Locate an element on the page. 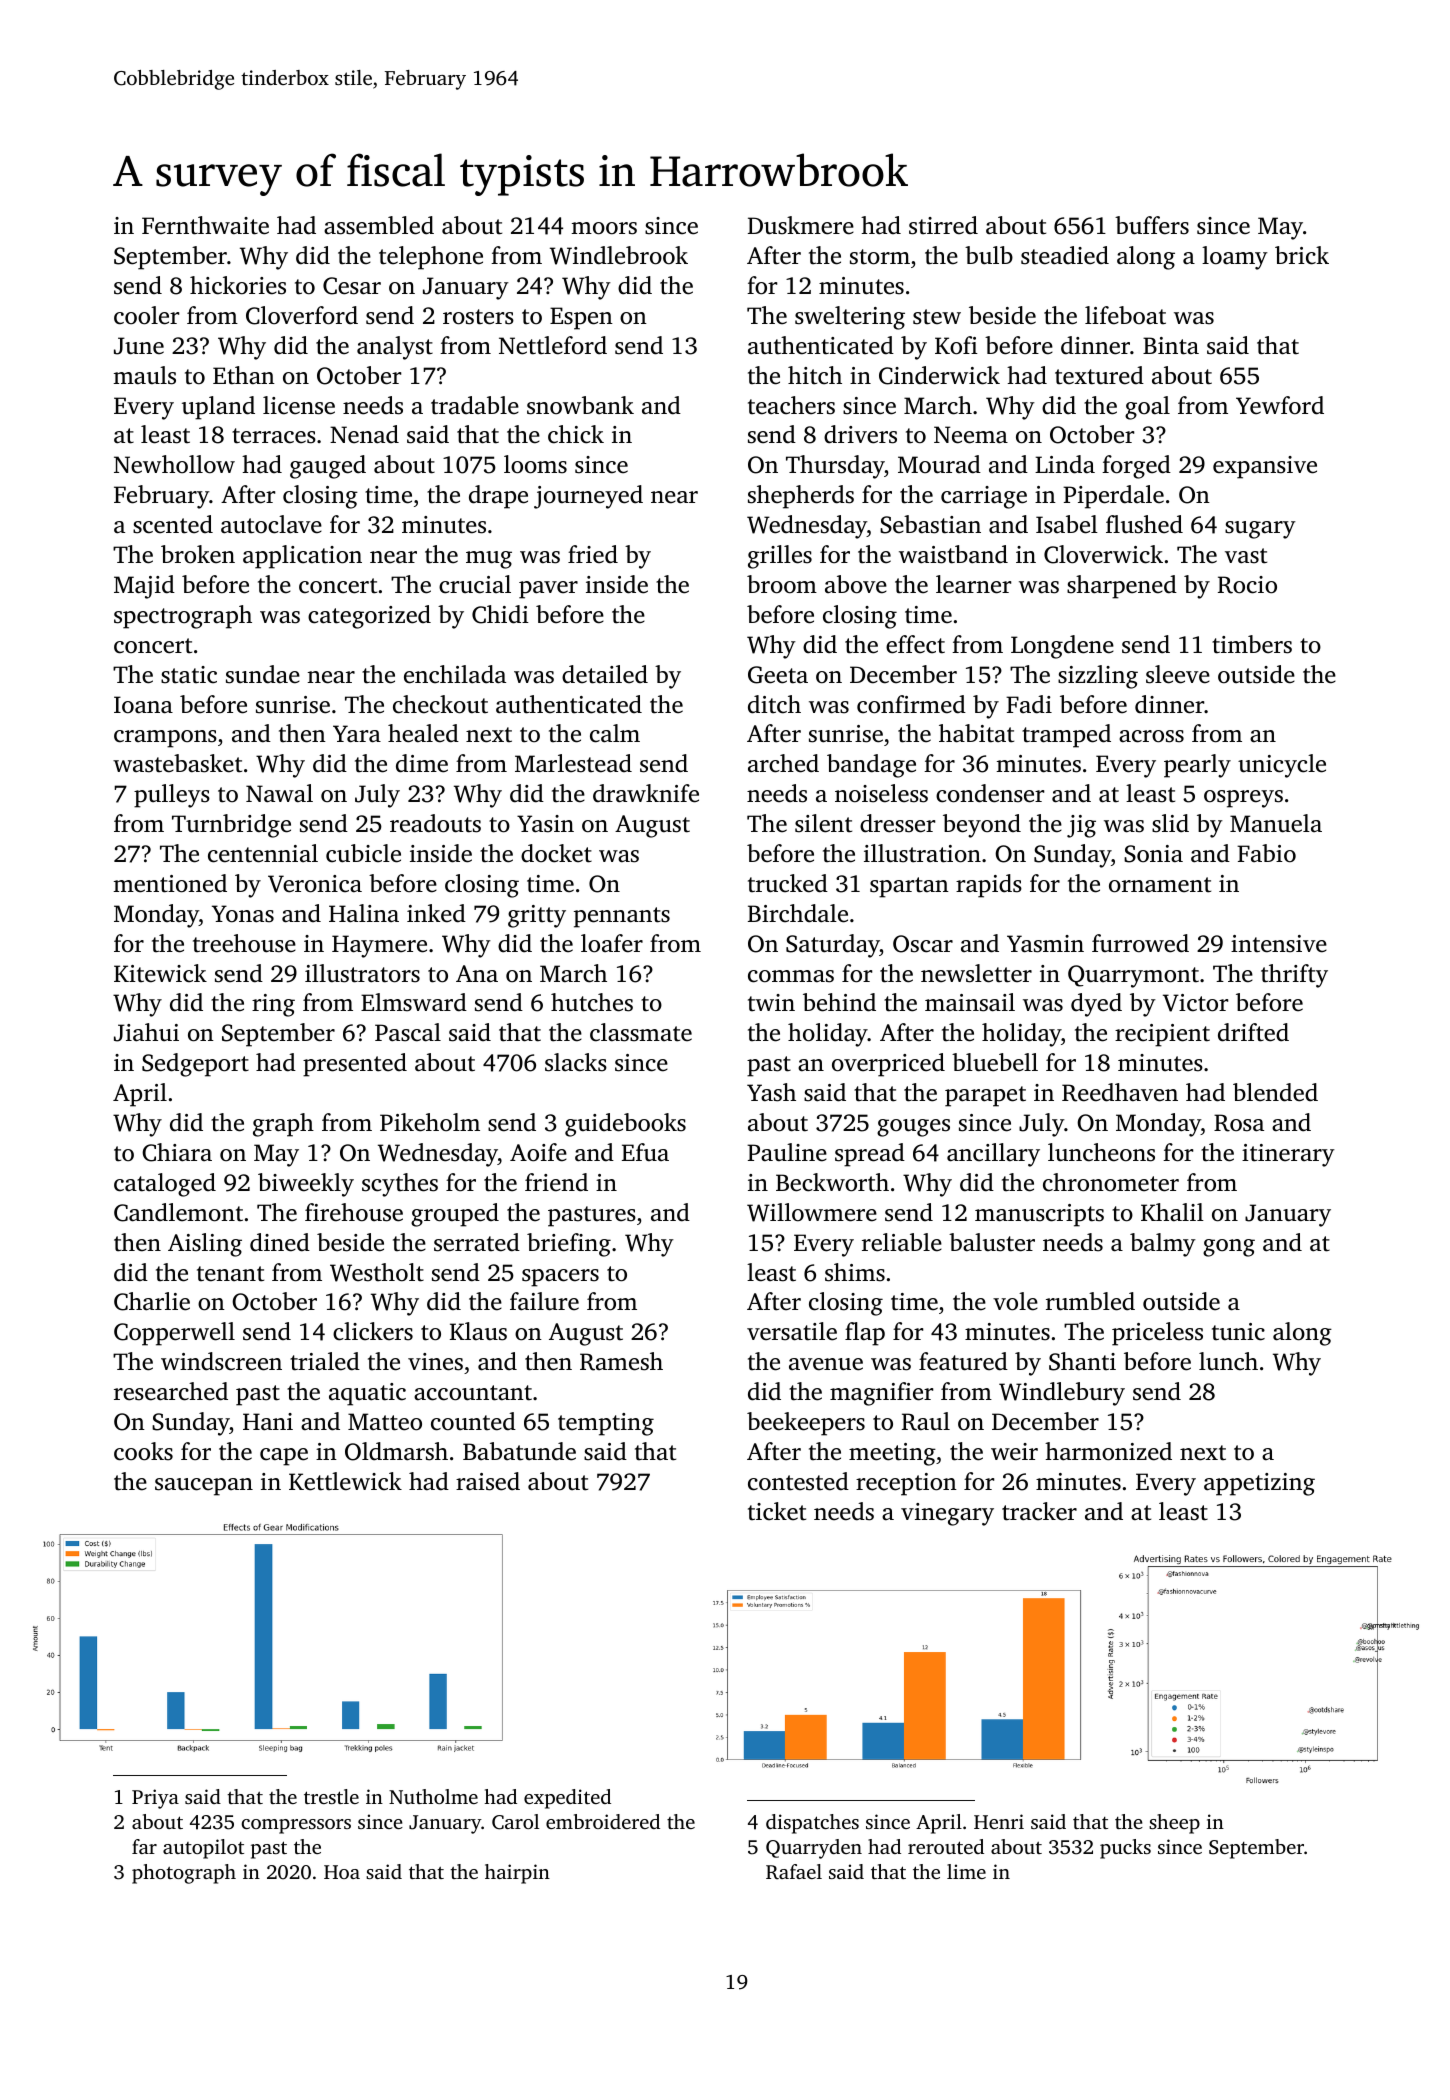 The image size is (1450, 2100). chronometer is located at coordinates (1111, 1182).
